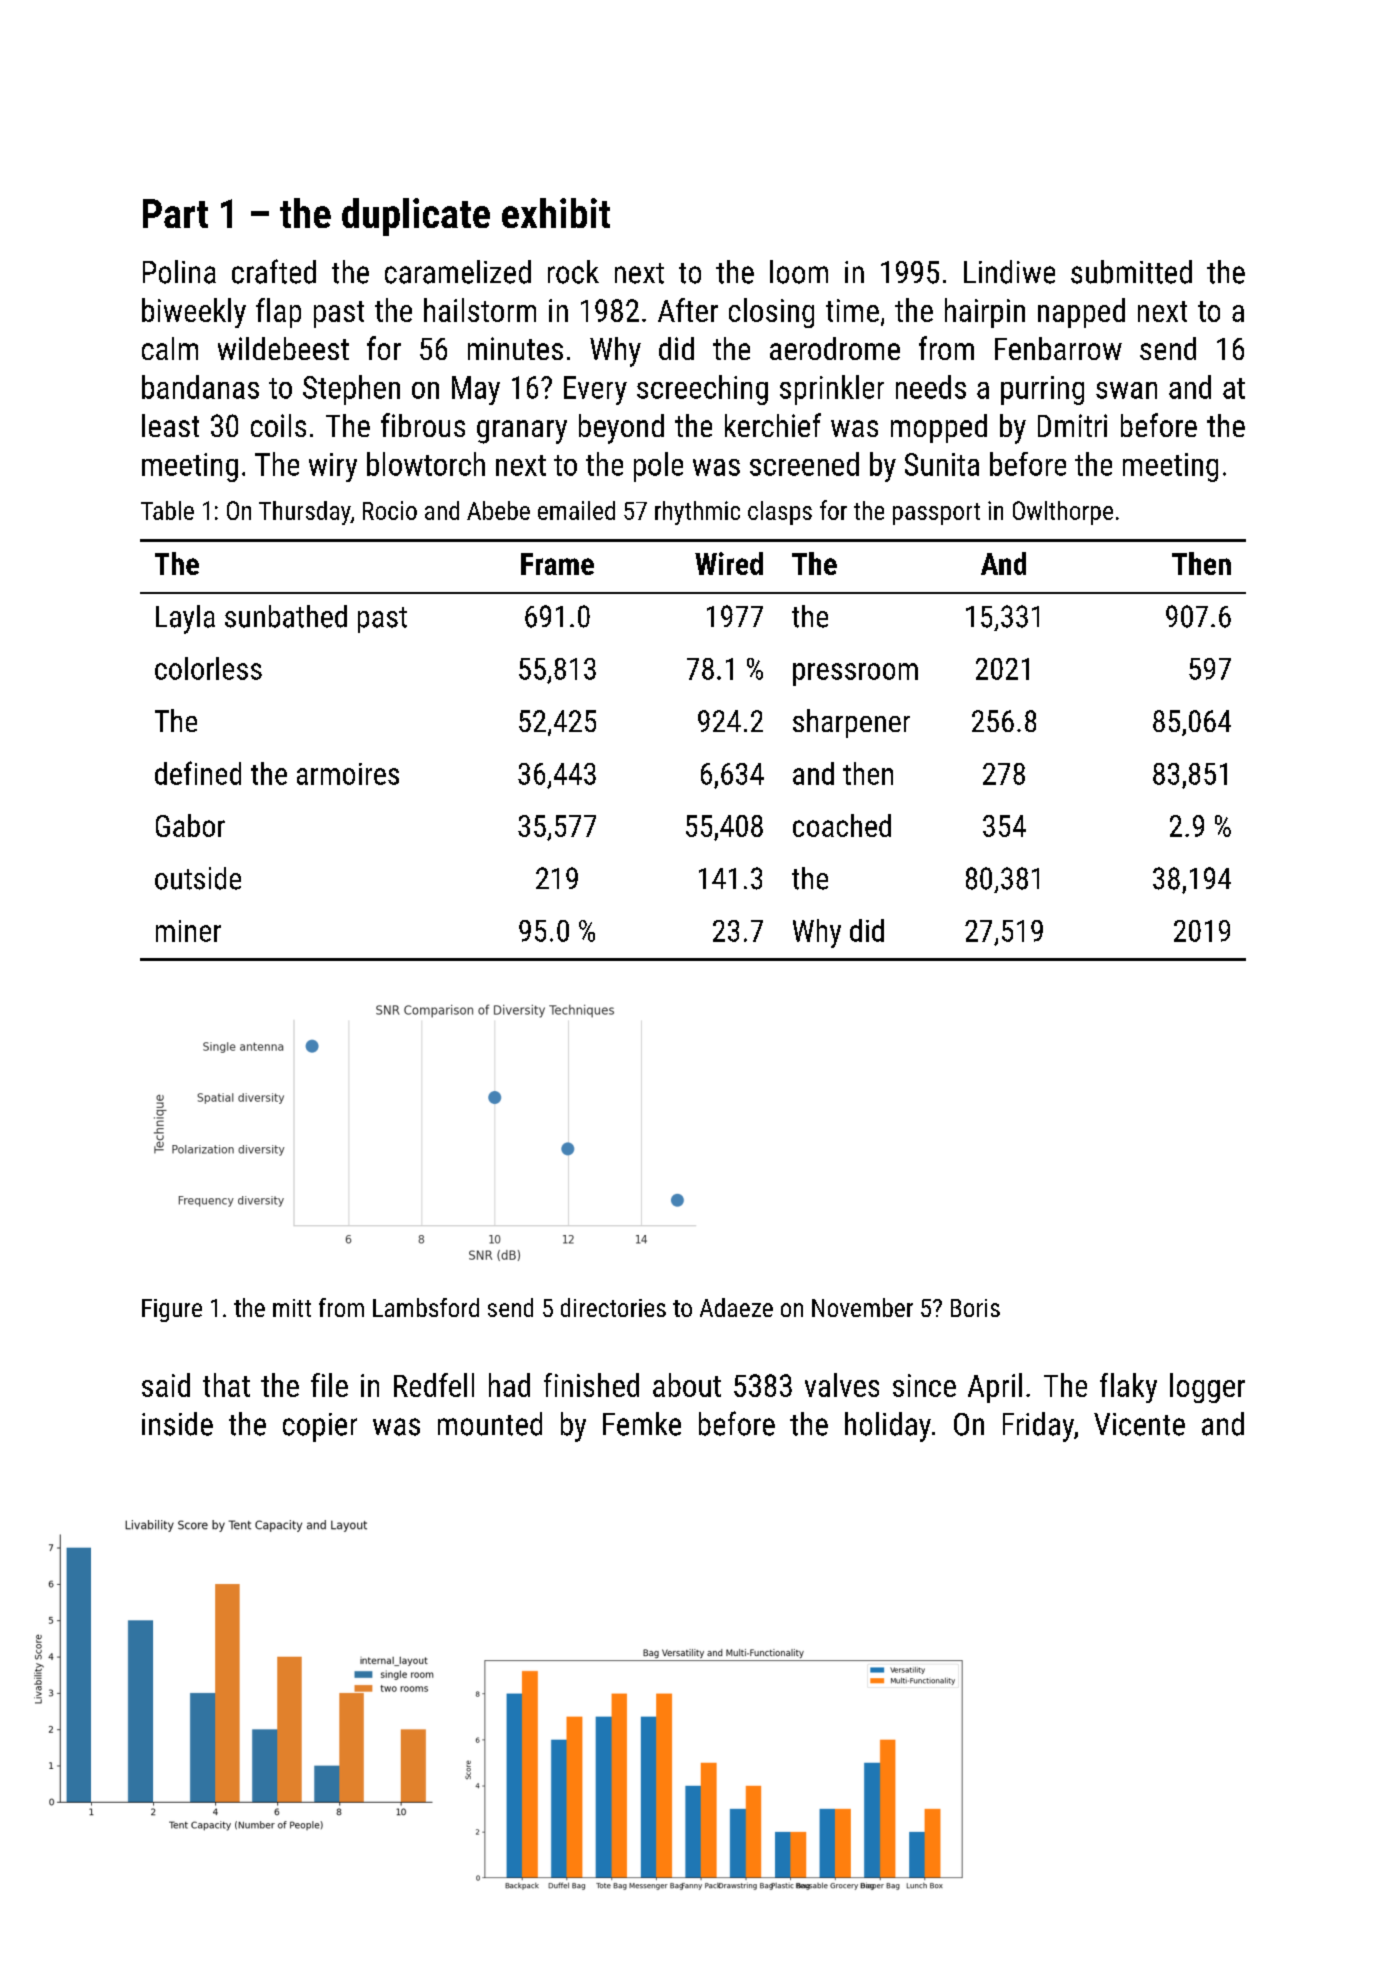  Describe the element at coordinates (175, 213) in the screenshot. I see `Part` at that location.
